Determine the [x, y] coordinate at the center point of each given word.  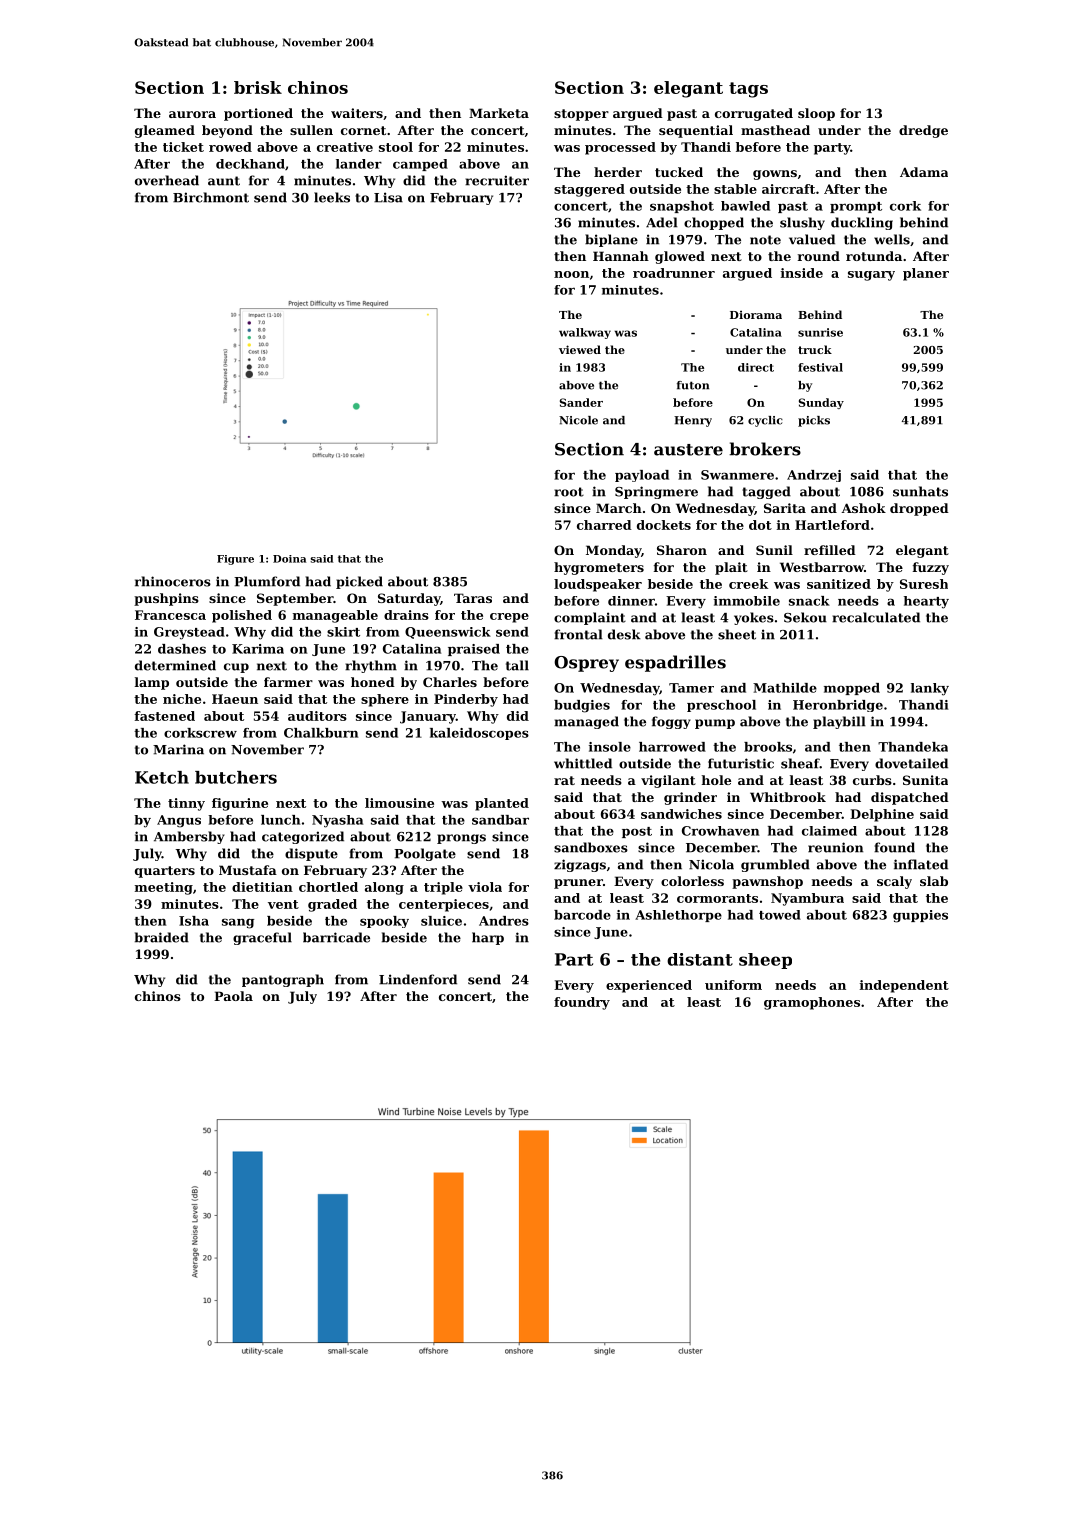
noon [571, 274]
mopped [852, 689]
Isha [194, 921]
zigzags [580, 865]
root [569, 492]
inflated [921, 864]
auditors [317, 716]
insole [610, 747]
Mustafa [248, 870]
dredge [923, 131]
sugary [871, 276]
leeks [332, 197]
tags [748, 90]
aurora [192, 114]
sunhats [920, 491]
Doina [289, 559]
